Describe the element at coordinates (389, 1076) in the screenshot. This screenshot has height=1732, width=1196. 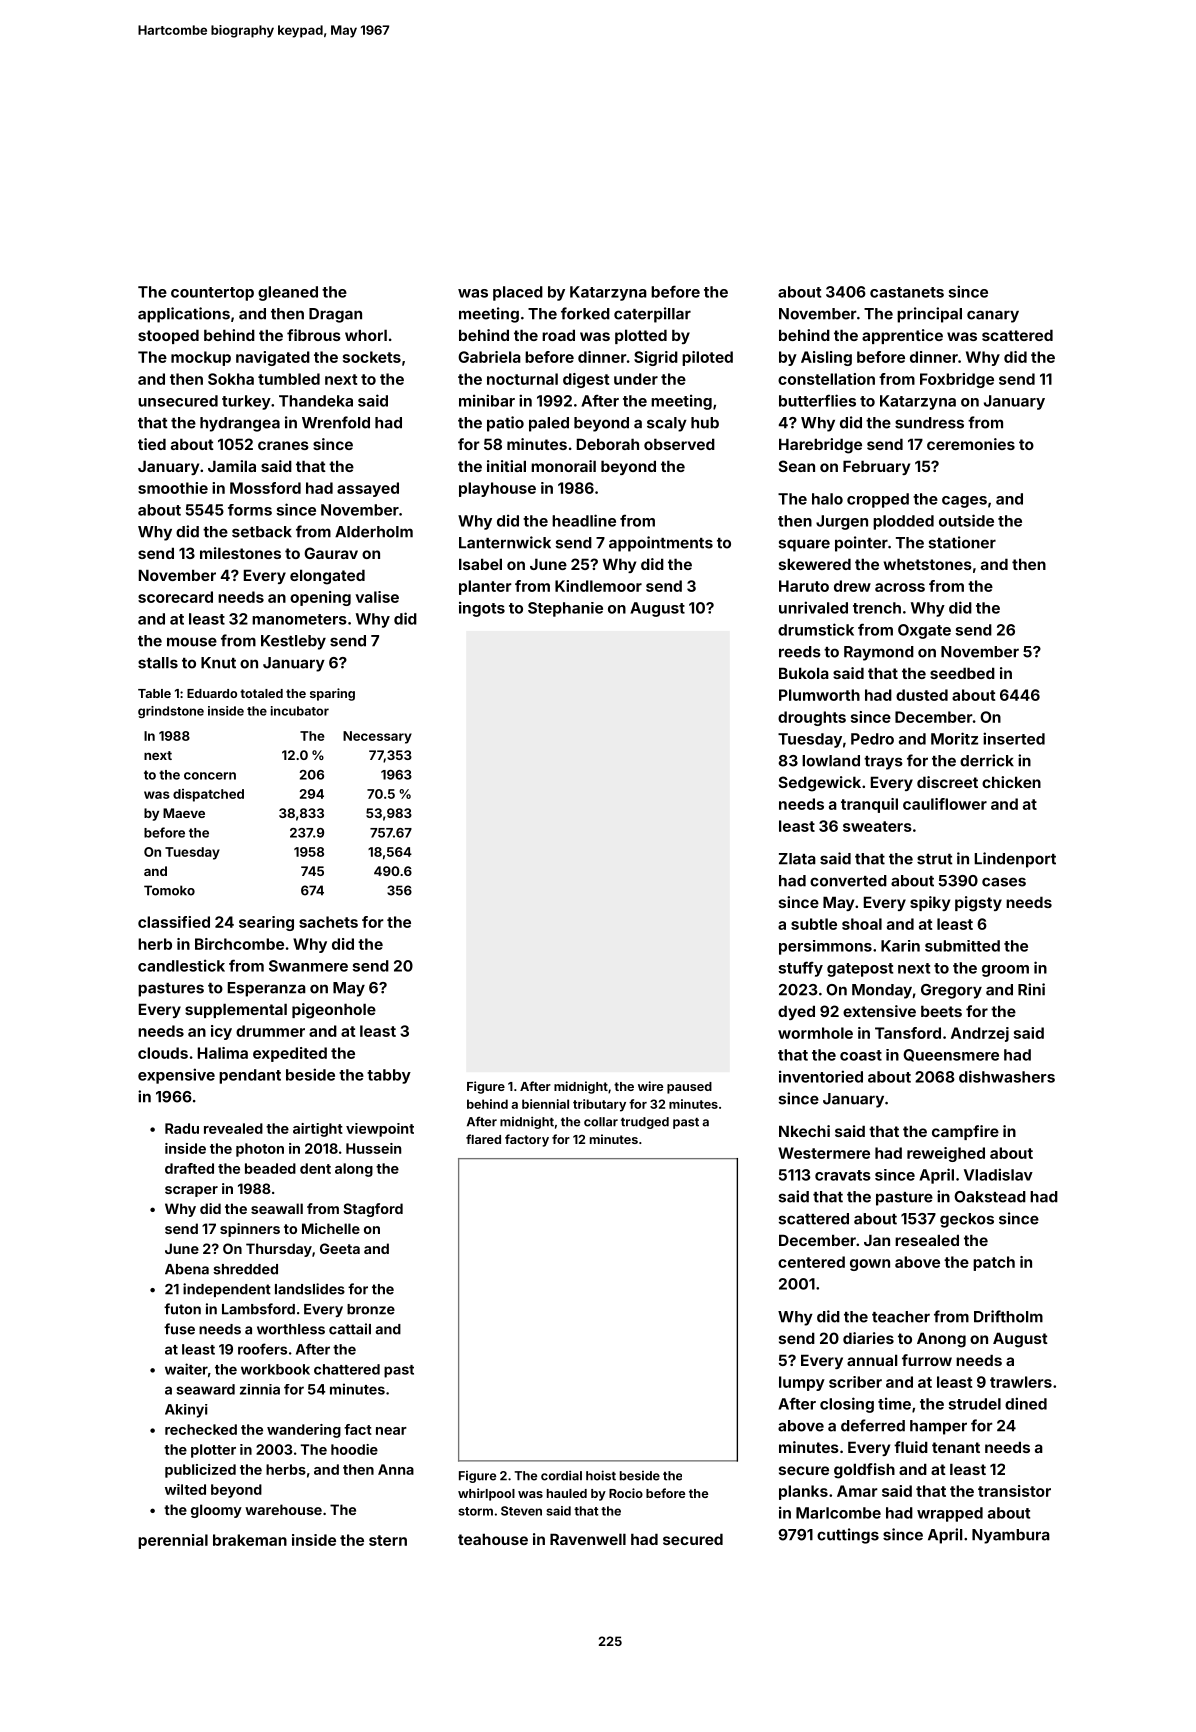
I see `tabby` at that location.
